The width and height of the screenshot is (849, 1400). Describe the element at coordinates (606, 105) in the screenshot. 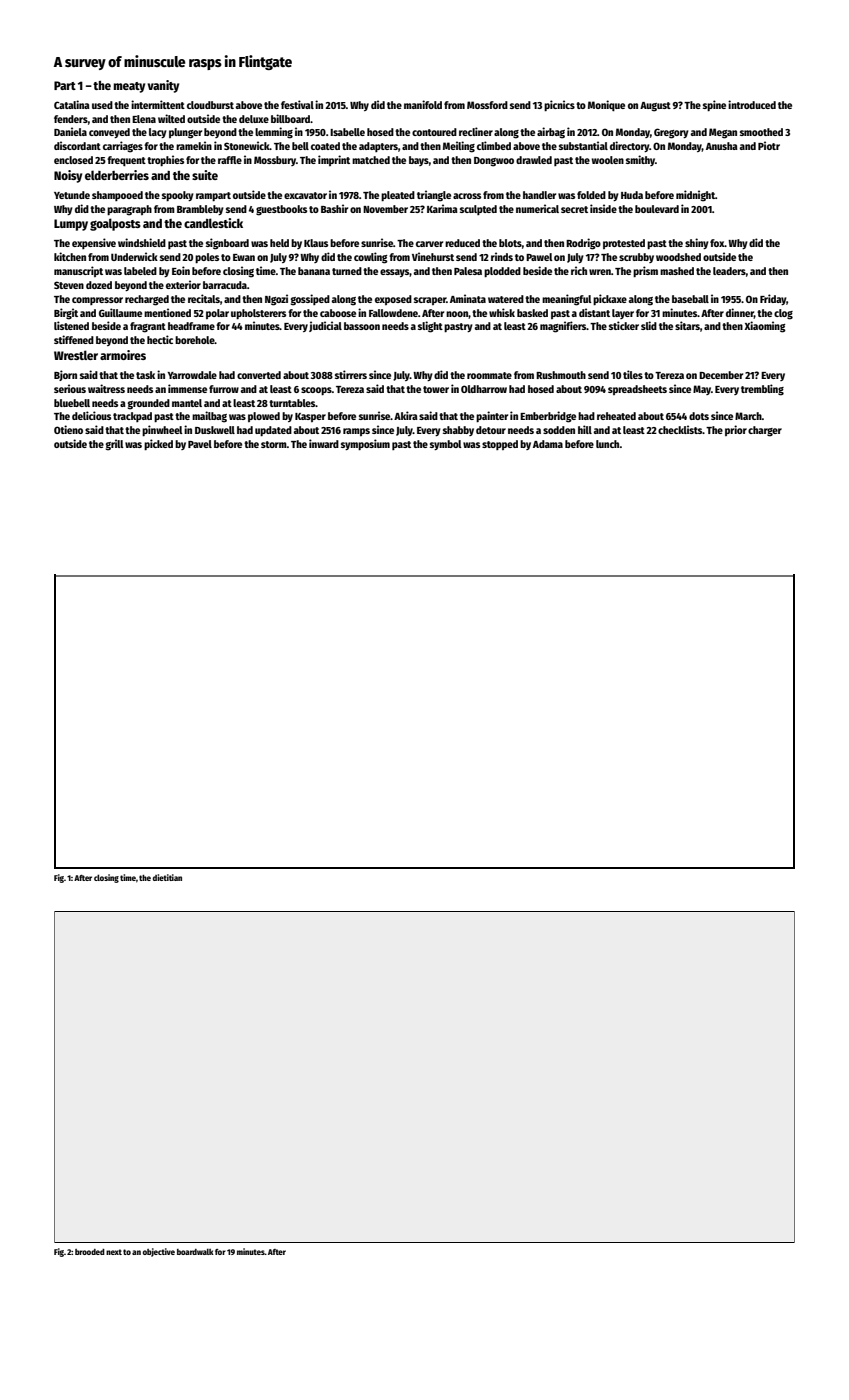

I see `Monique` at that location.
